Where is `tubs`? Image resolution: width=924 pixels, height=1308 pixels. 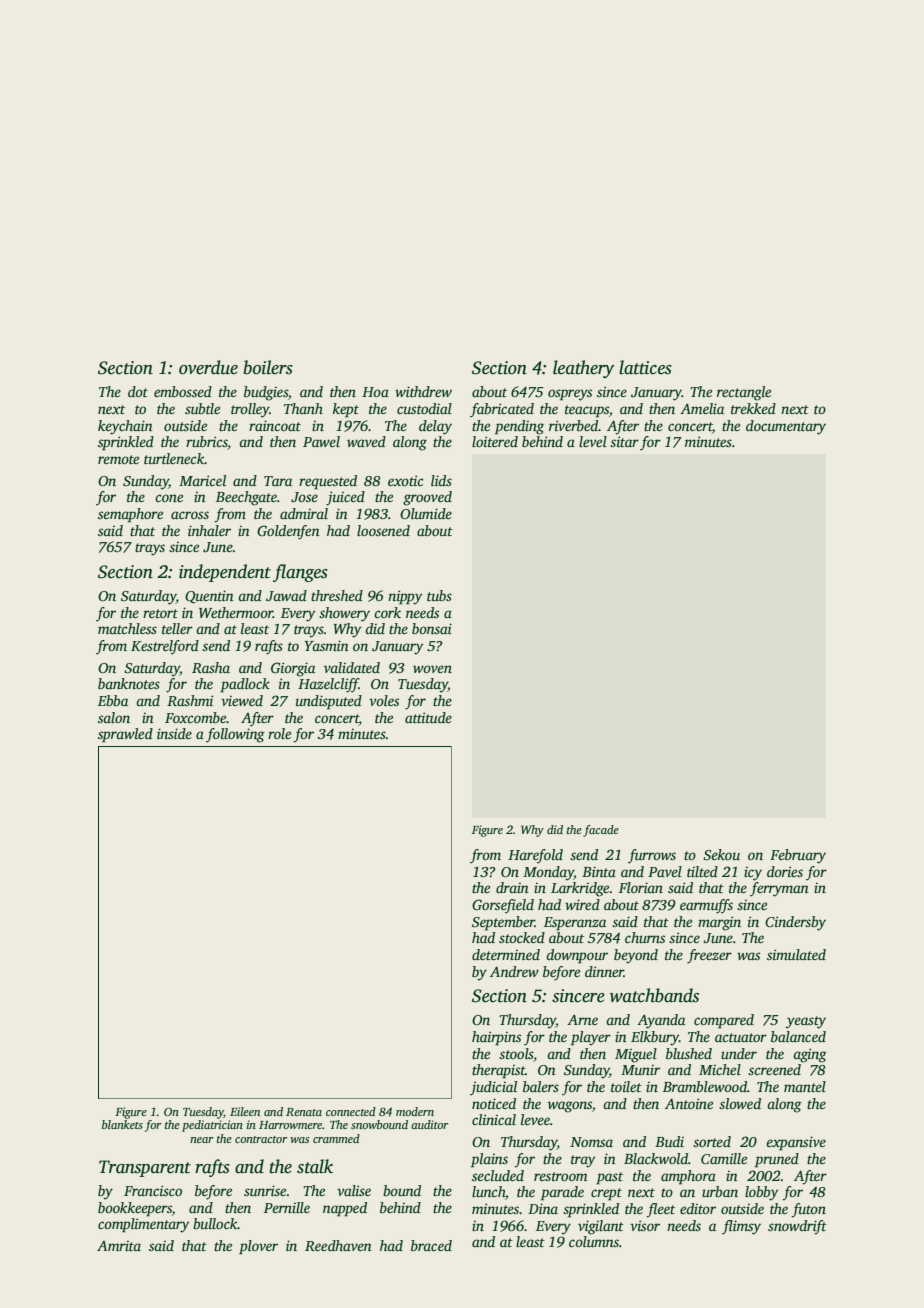 tubs is located at coordinates (439, 595).
